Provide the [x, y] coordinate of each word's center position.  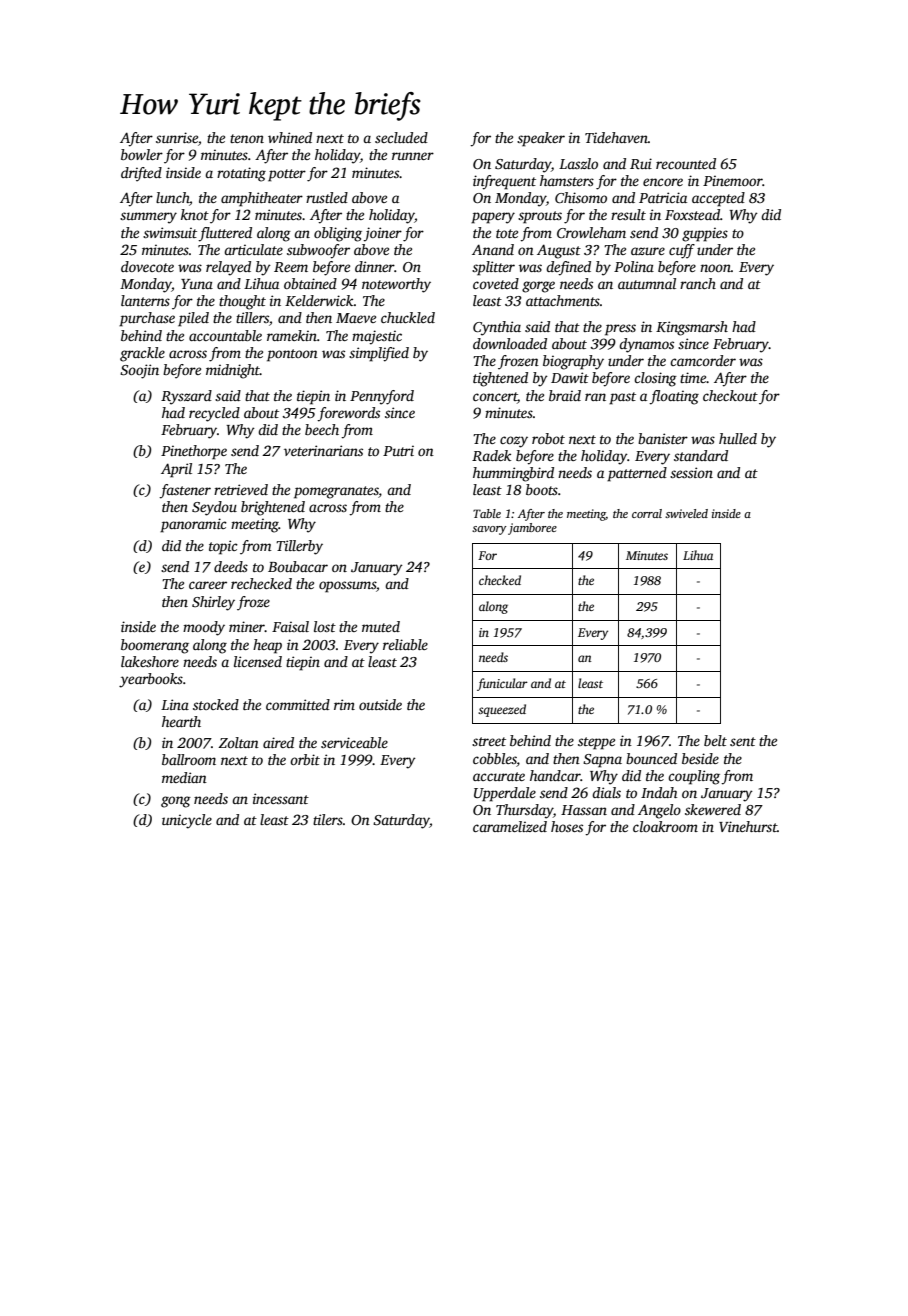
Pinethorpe [194, 452]
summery [148, 218]
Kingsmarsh [692, 328]
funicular [502, 684]
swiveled [686, 513]
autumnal [647, 283]
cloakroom [665, 826]
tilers [328, 819]
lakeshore [150, 661]
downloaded [510, 343]
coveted [496, 283]
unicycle [187, 821]
